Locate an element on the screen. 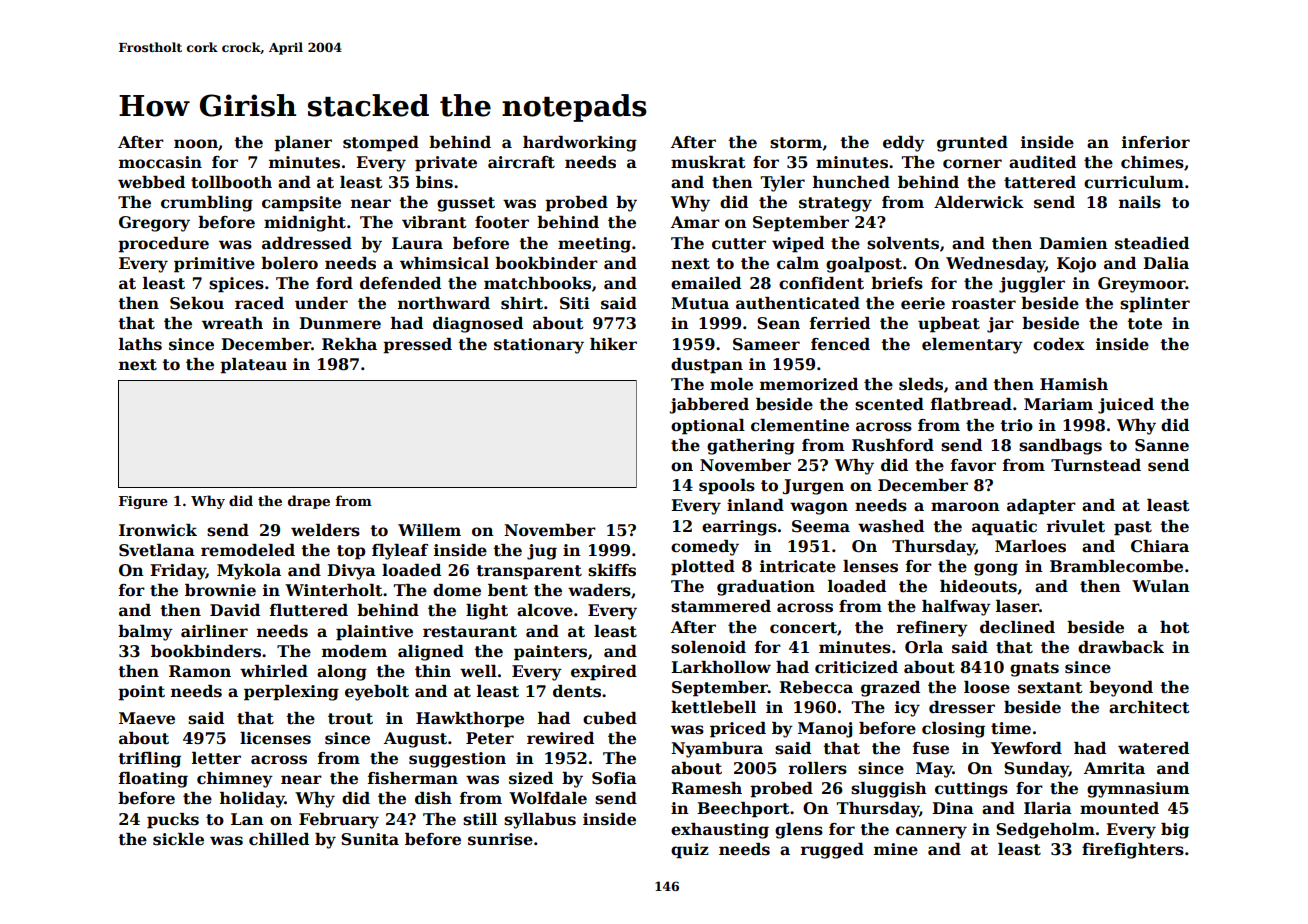  favor is located at coordinates (973, 465).
